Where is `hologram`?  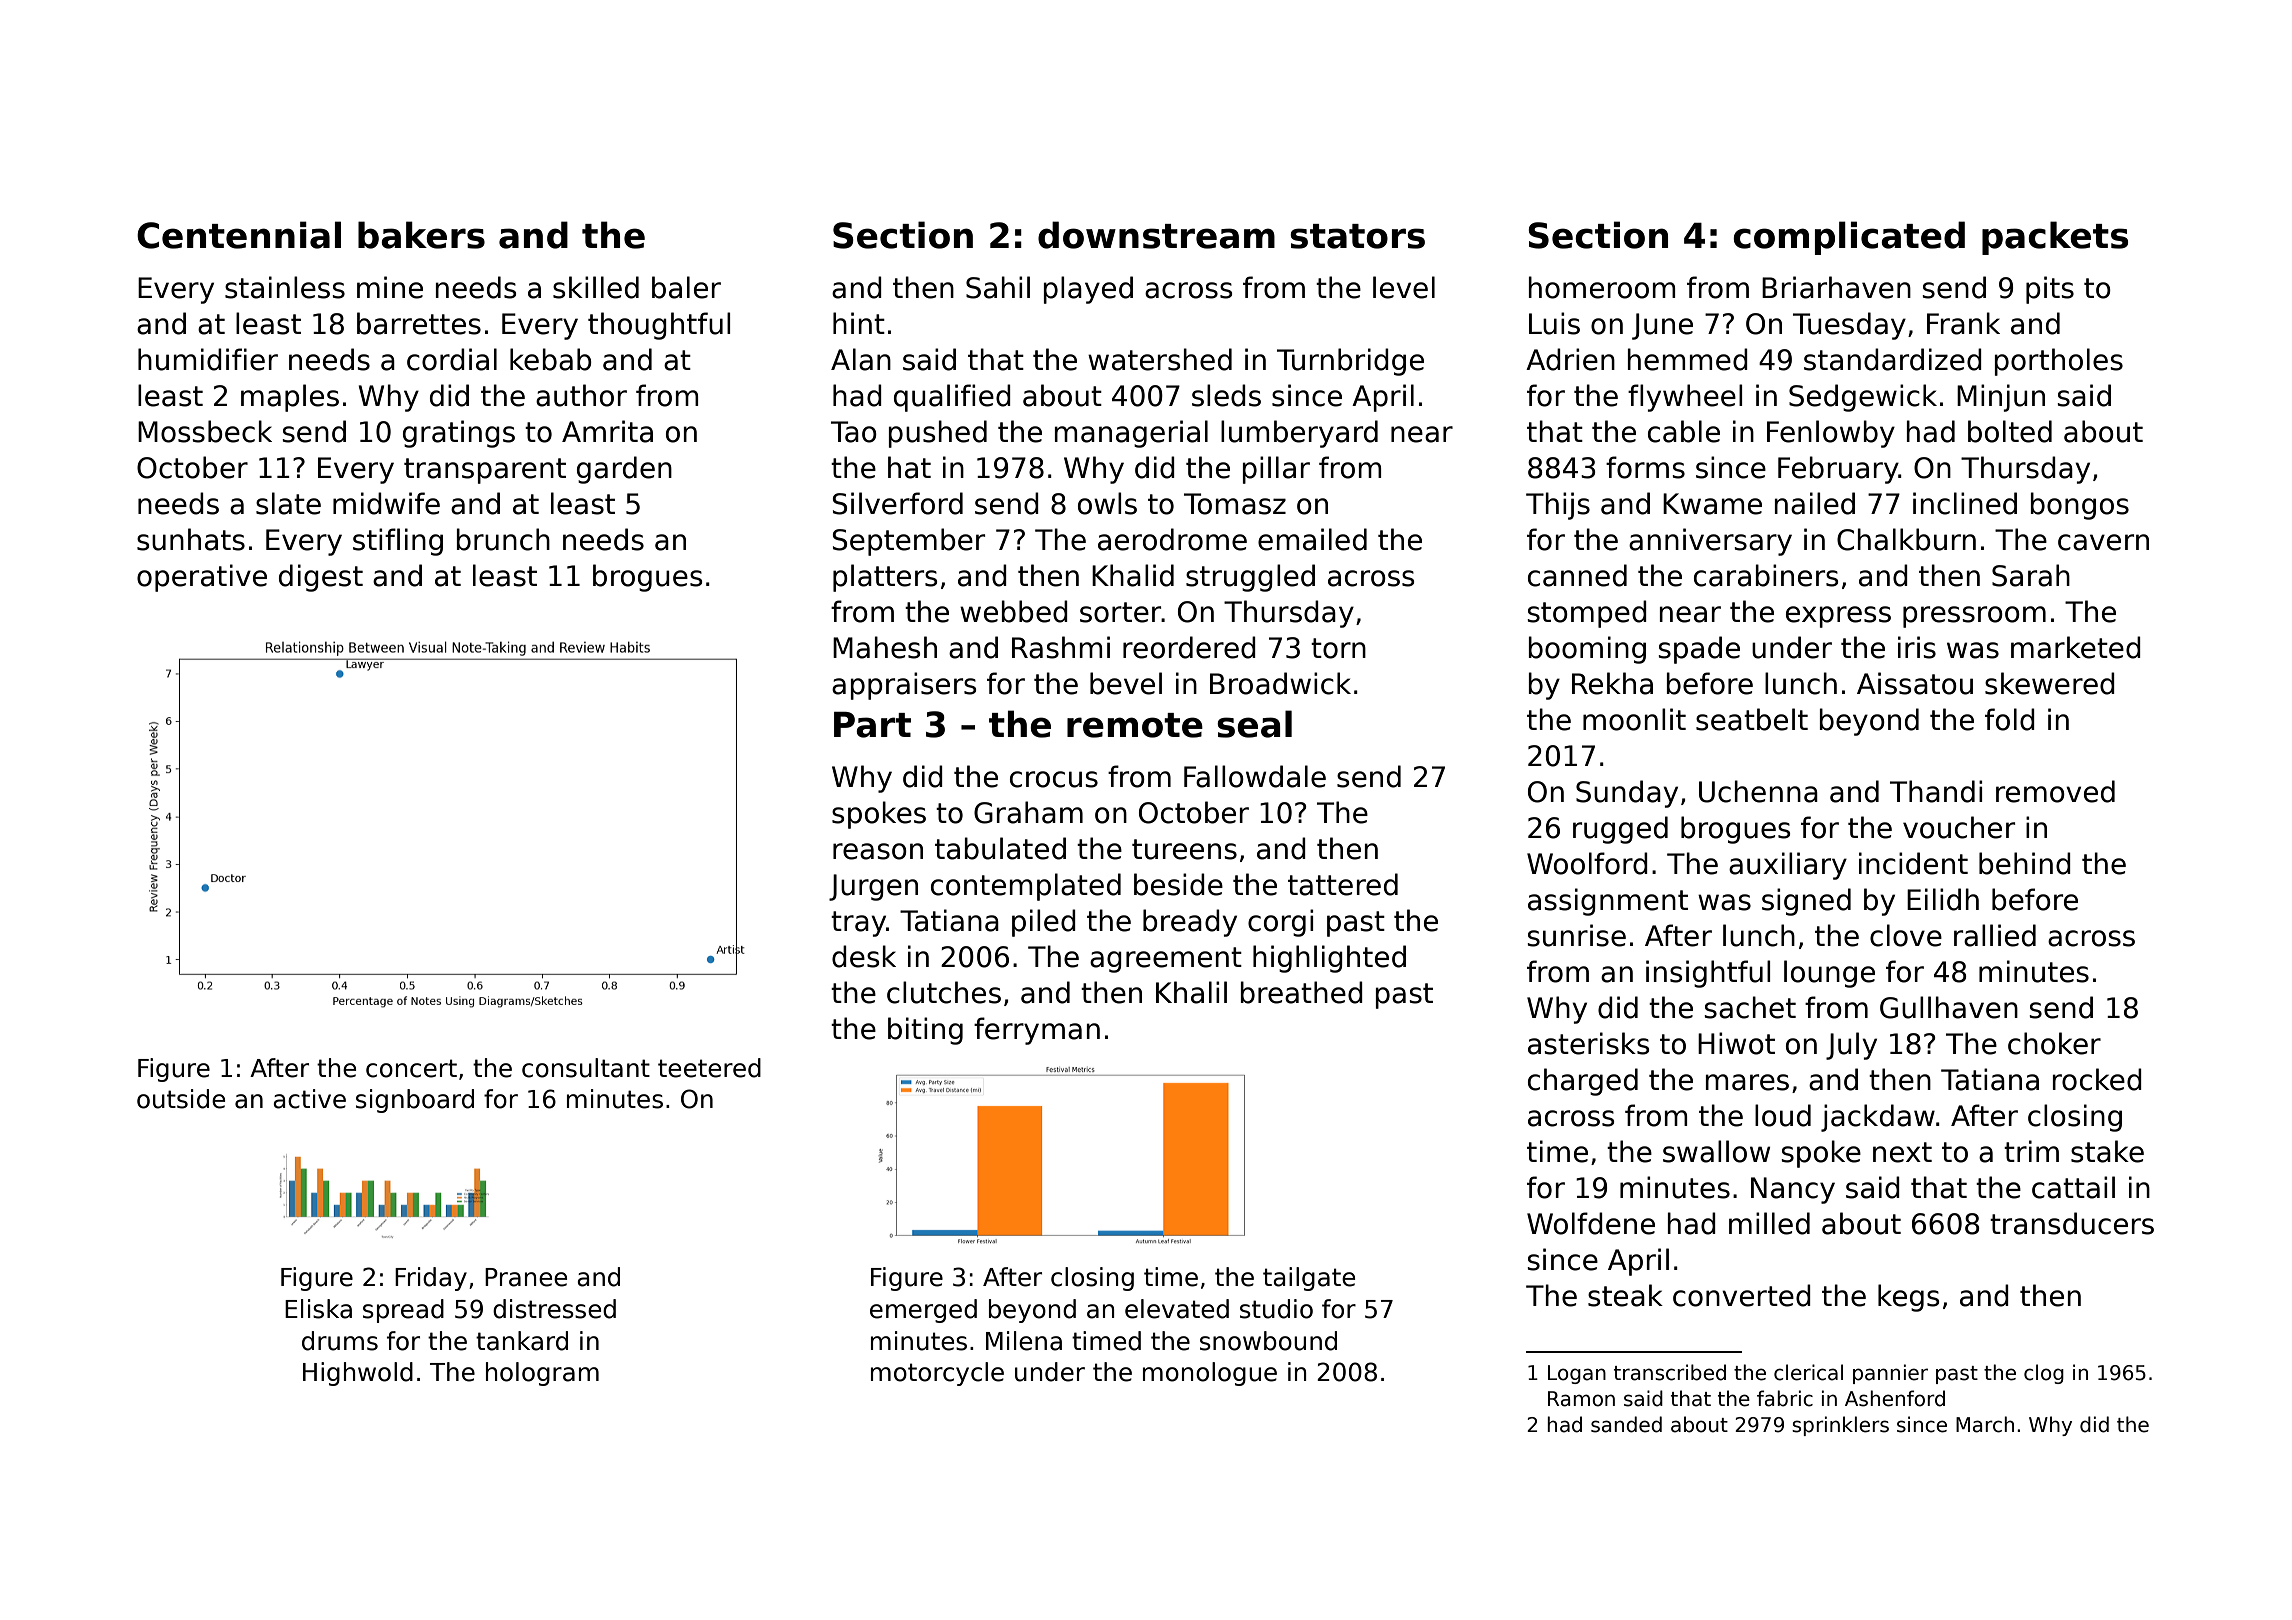 hologram is located at coordinates (542, 1374).
